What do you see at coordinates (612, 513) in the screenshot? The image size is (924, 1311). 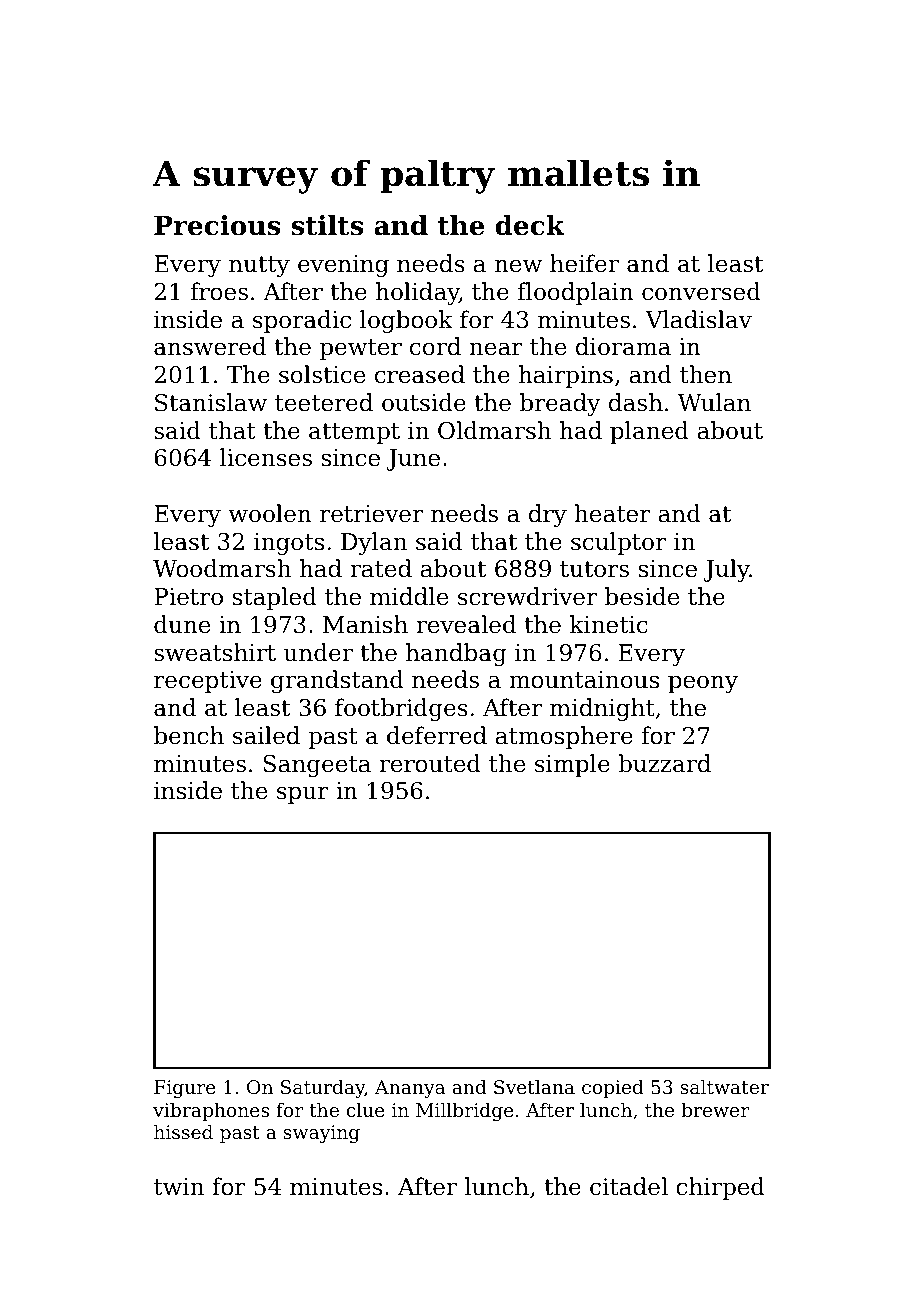 I see `heater` at bounding box center [612, 513].
